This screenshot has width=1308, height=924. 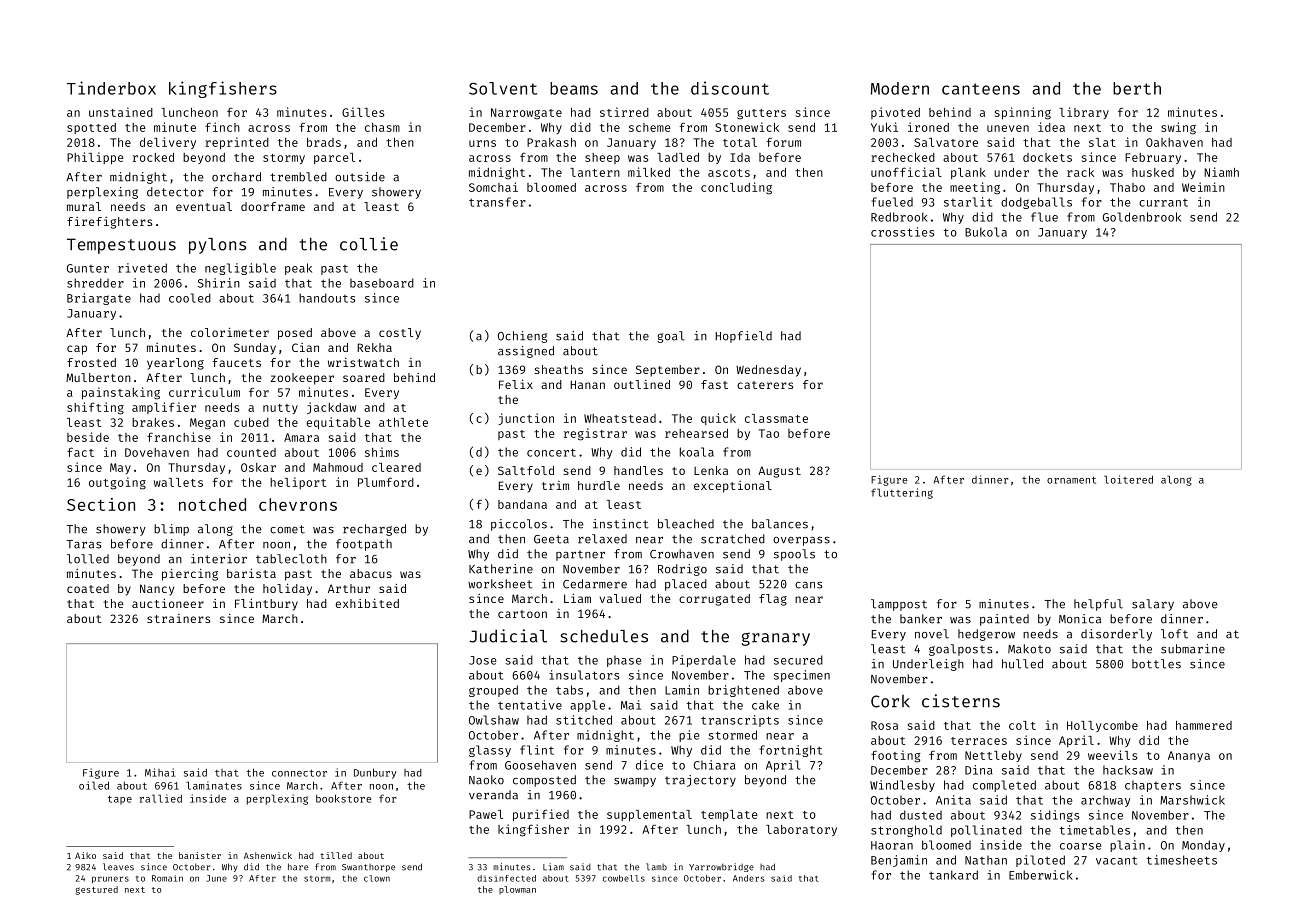 What do you see at coordinates (377, 878) in the screenshot?
I see `clown` at bounding box center [377, 878].
